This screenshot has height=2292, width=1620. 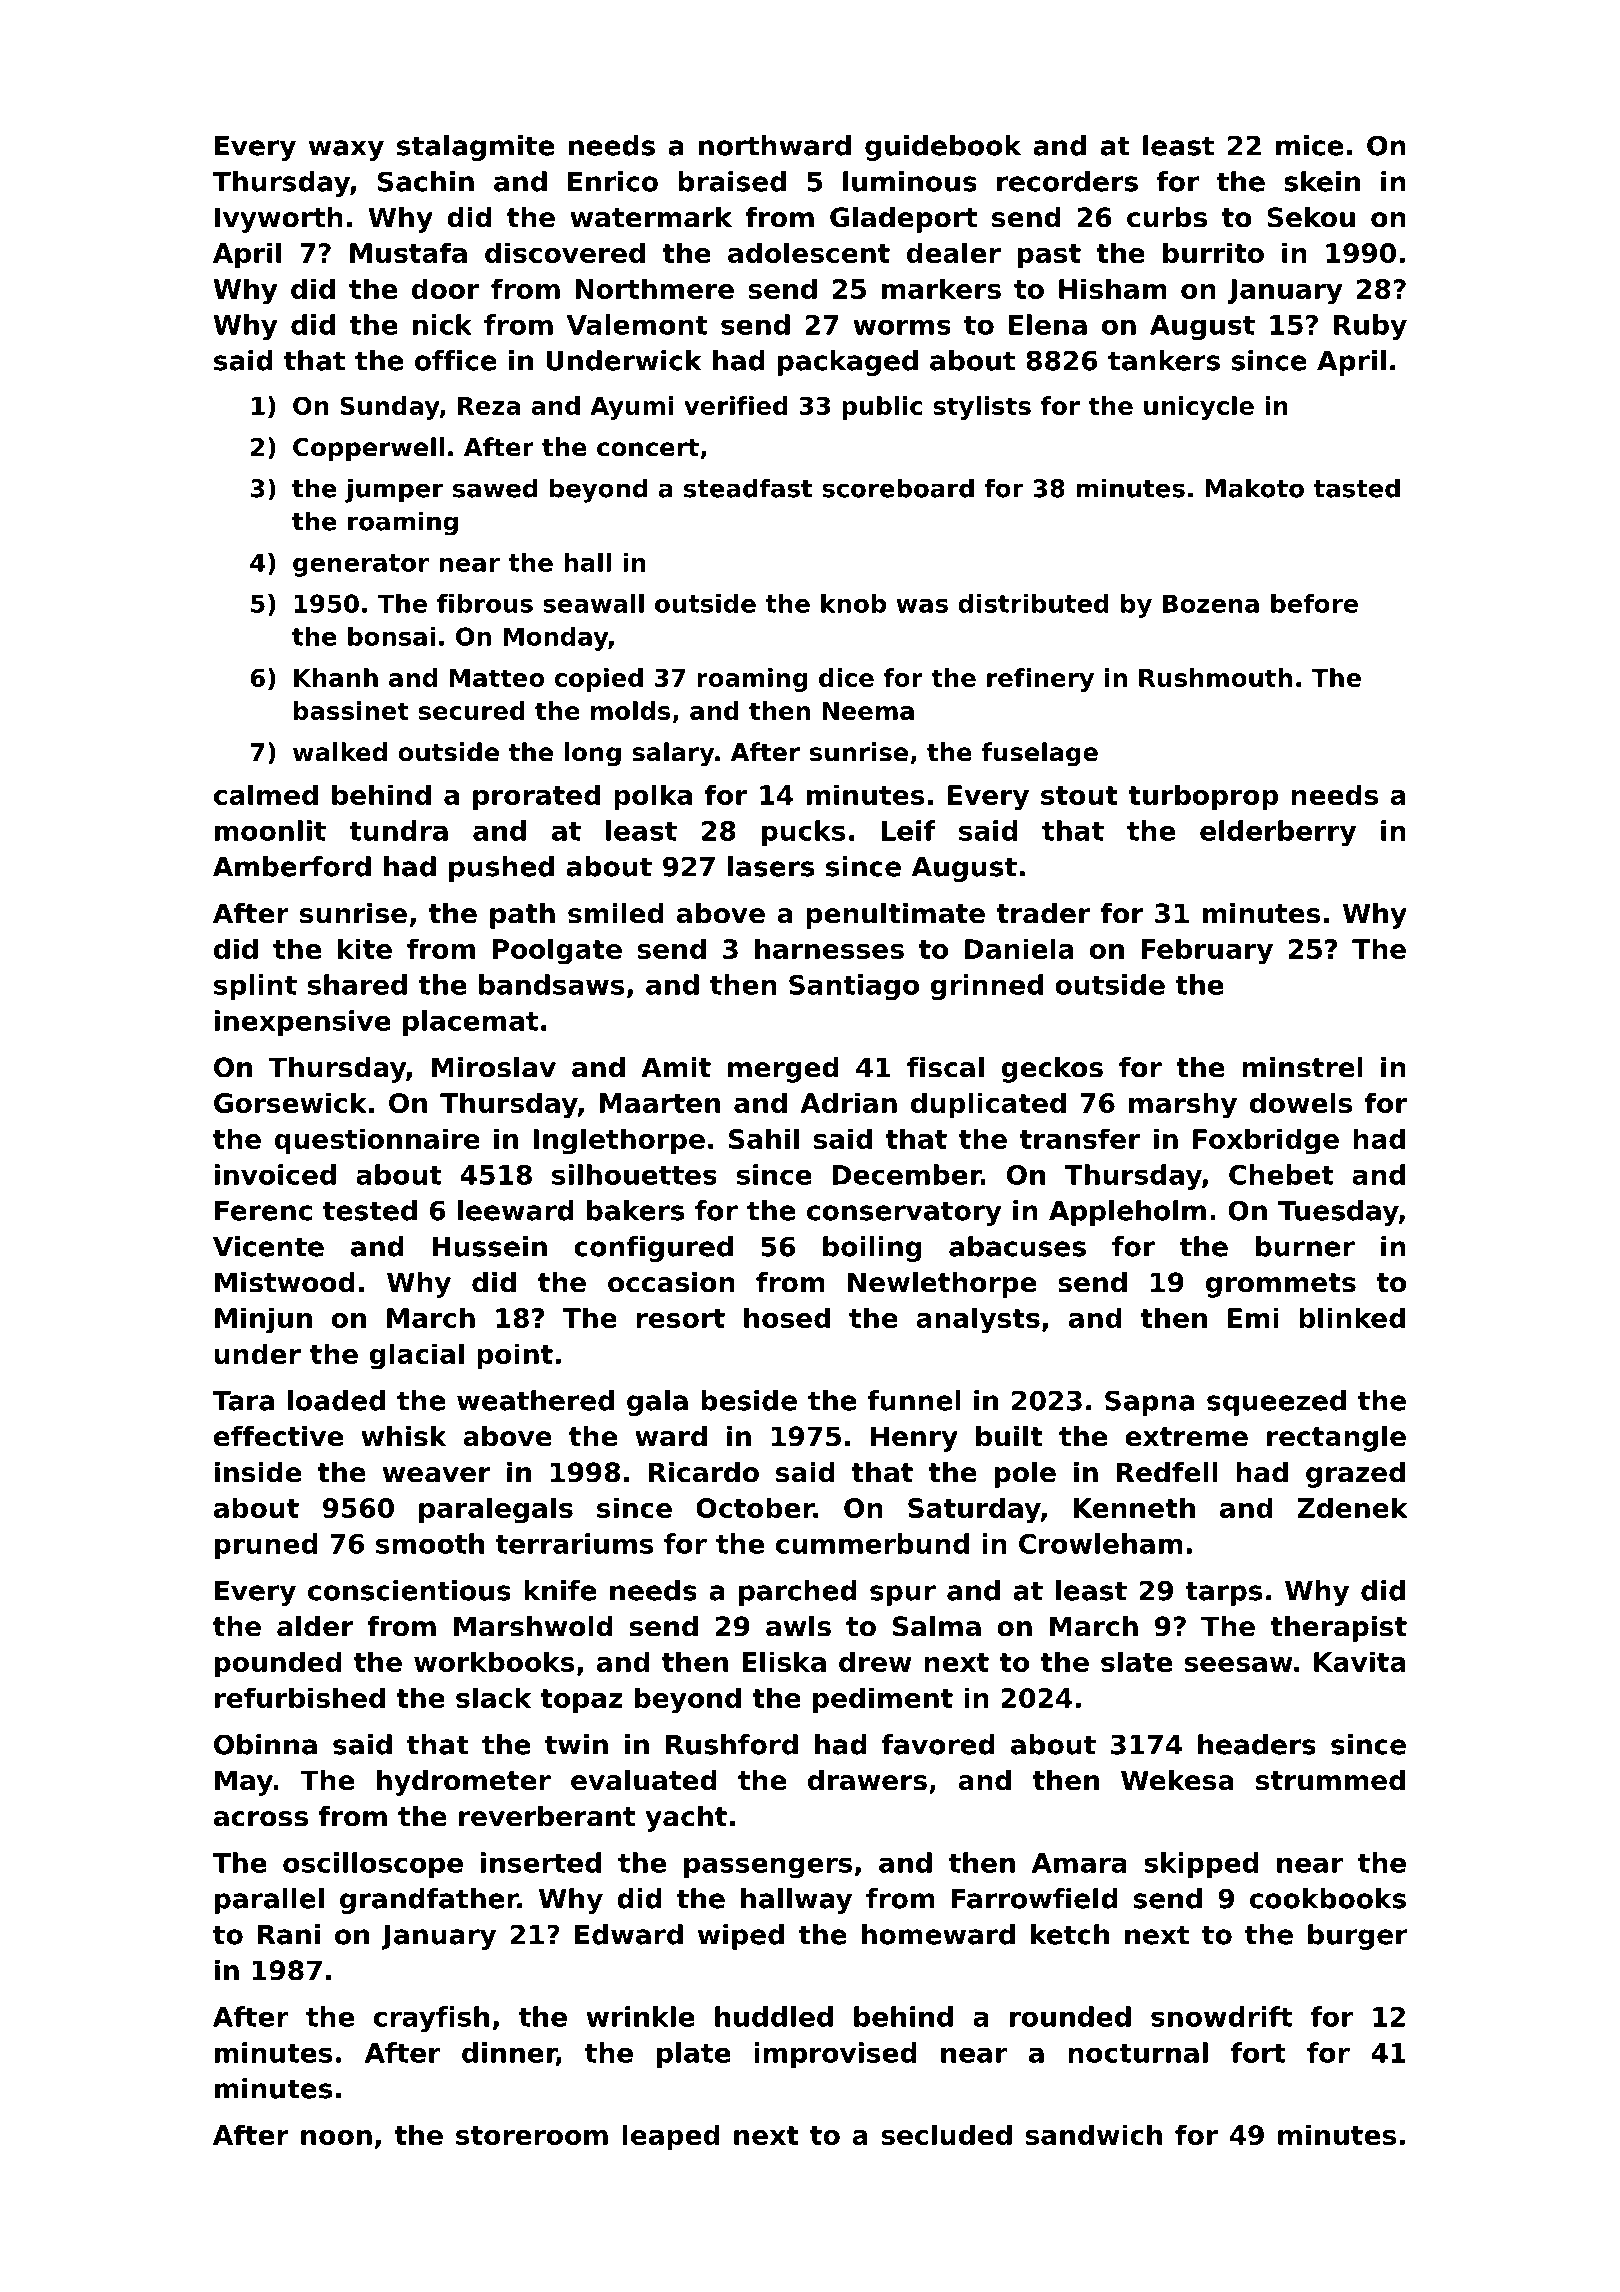 What do you see at coordinates (943, 148) in the screenshot?
I see `guidebook` at bounding box center [943, 148].
